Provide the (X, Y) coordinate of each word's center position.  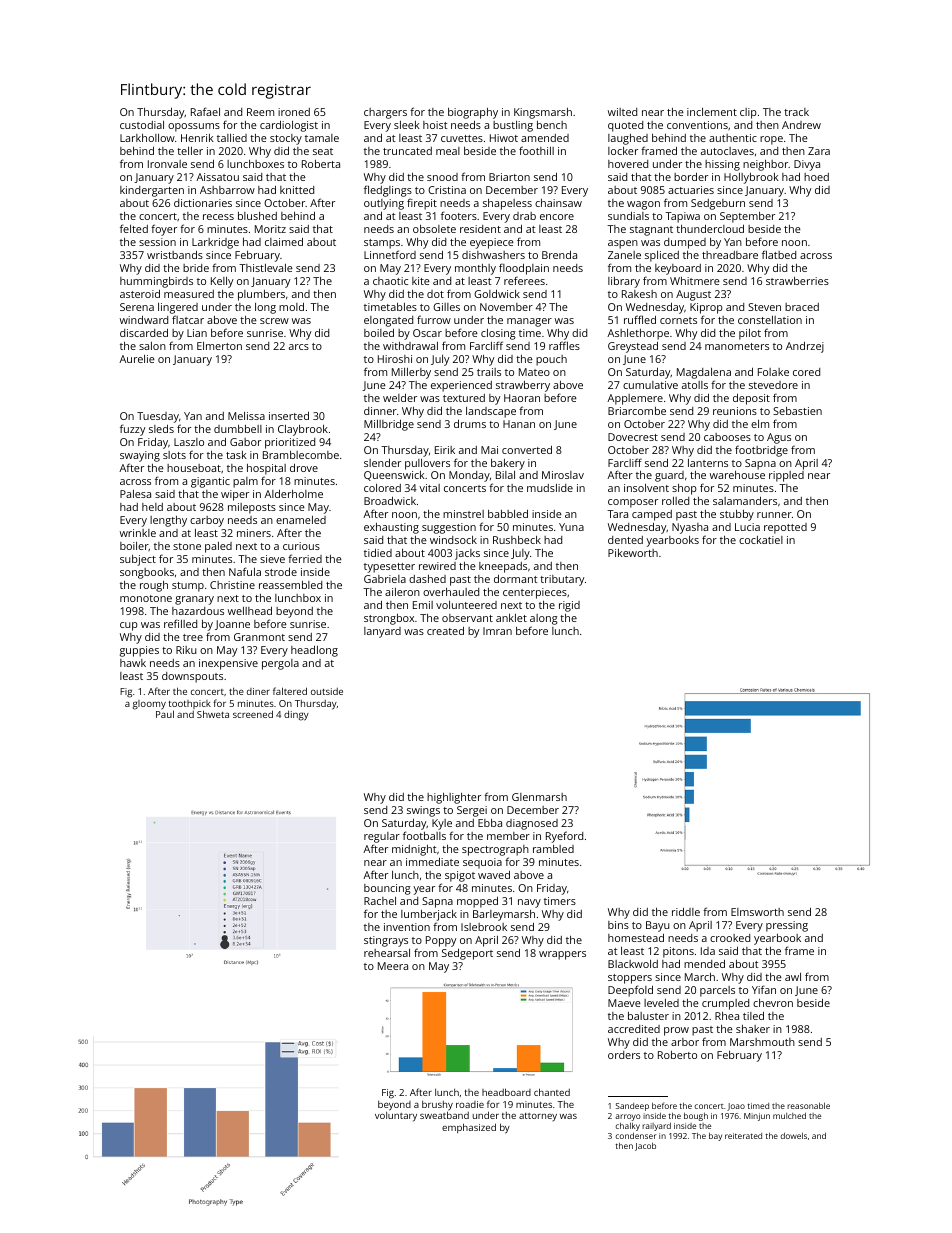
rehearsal (387, 953)
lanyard (382, 632)
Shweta (213, 714)
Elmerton (219, 346)
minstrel (463, 514)
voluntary (396, 1117)
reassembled (290, 585)
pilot (750, 334)
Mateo (534, 372)
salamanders (745, 501)
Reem (260, 112)
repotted (785, 528)
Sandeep (632, 1107)
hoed (816, 177)
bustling (513, 126)
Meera (393, 966)
